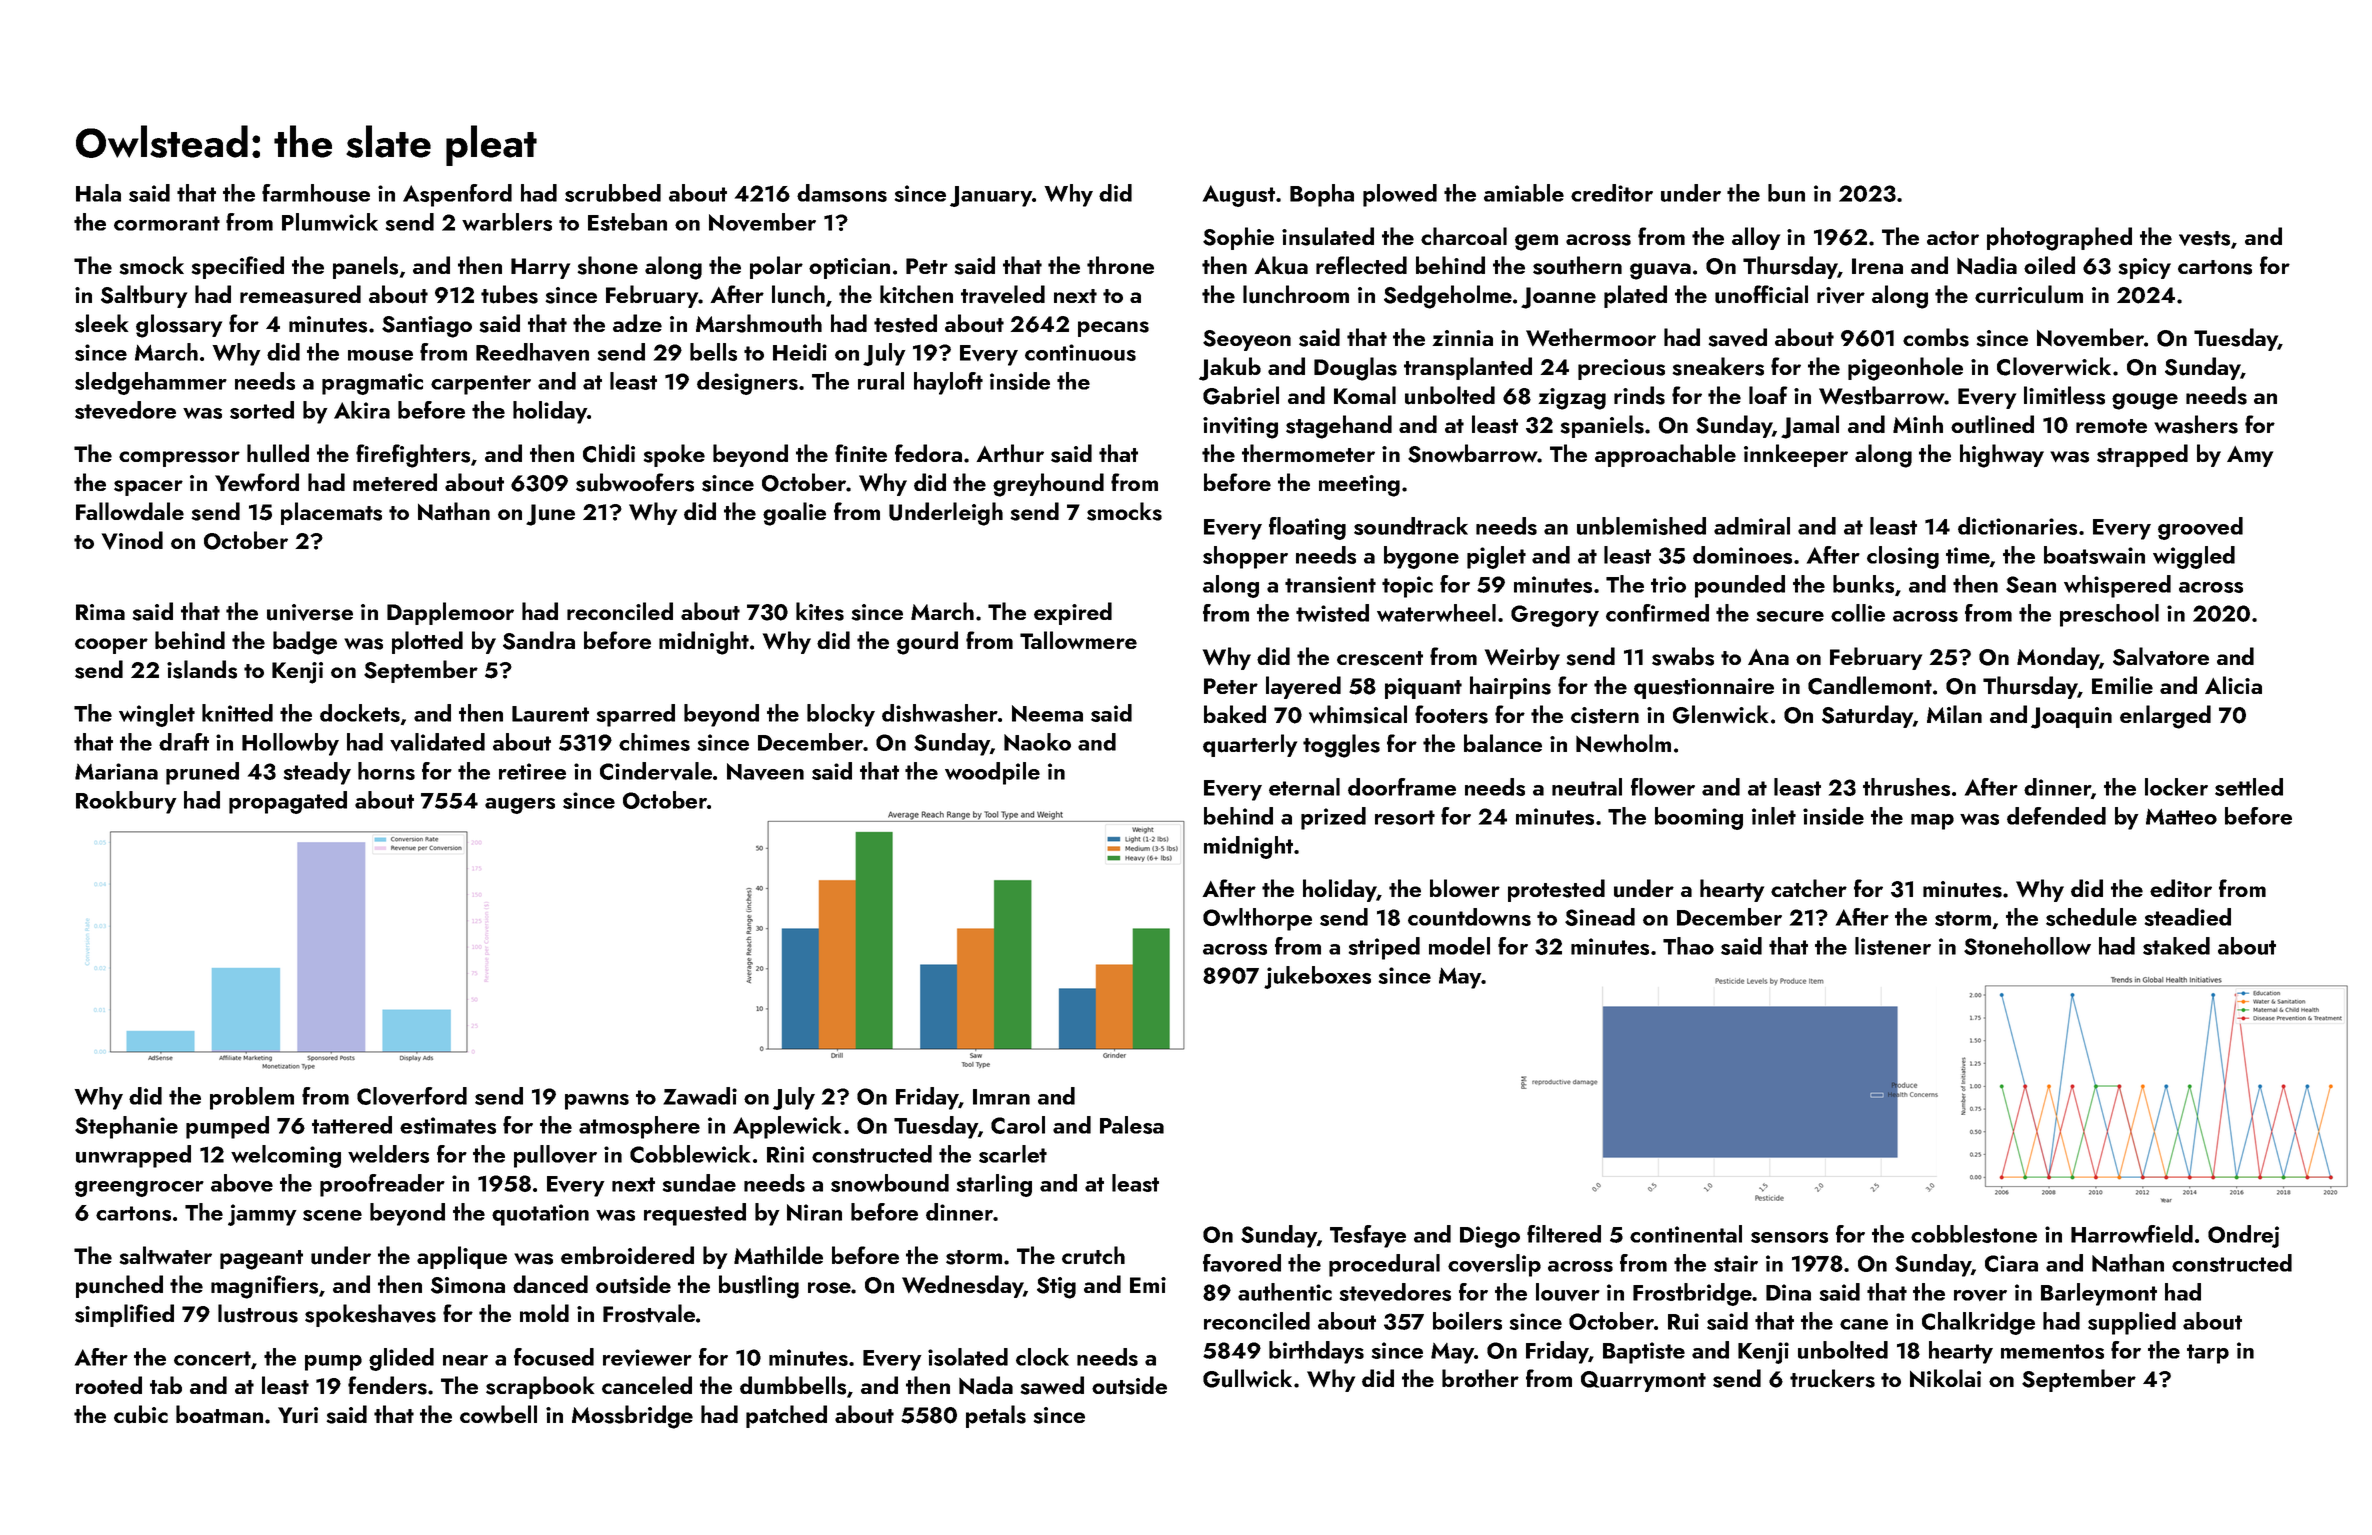  I want to click on greyhound, so click(1048, 485).
